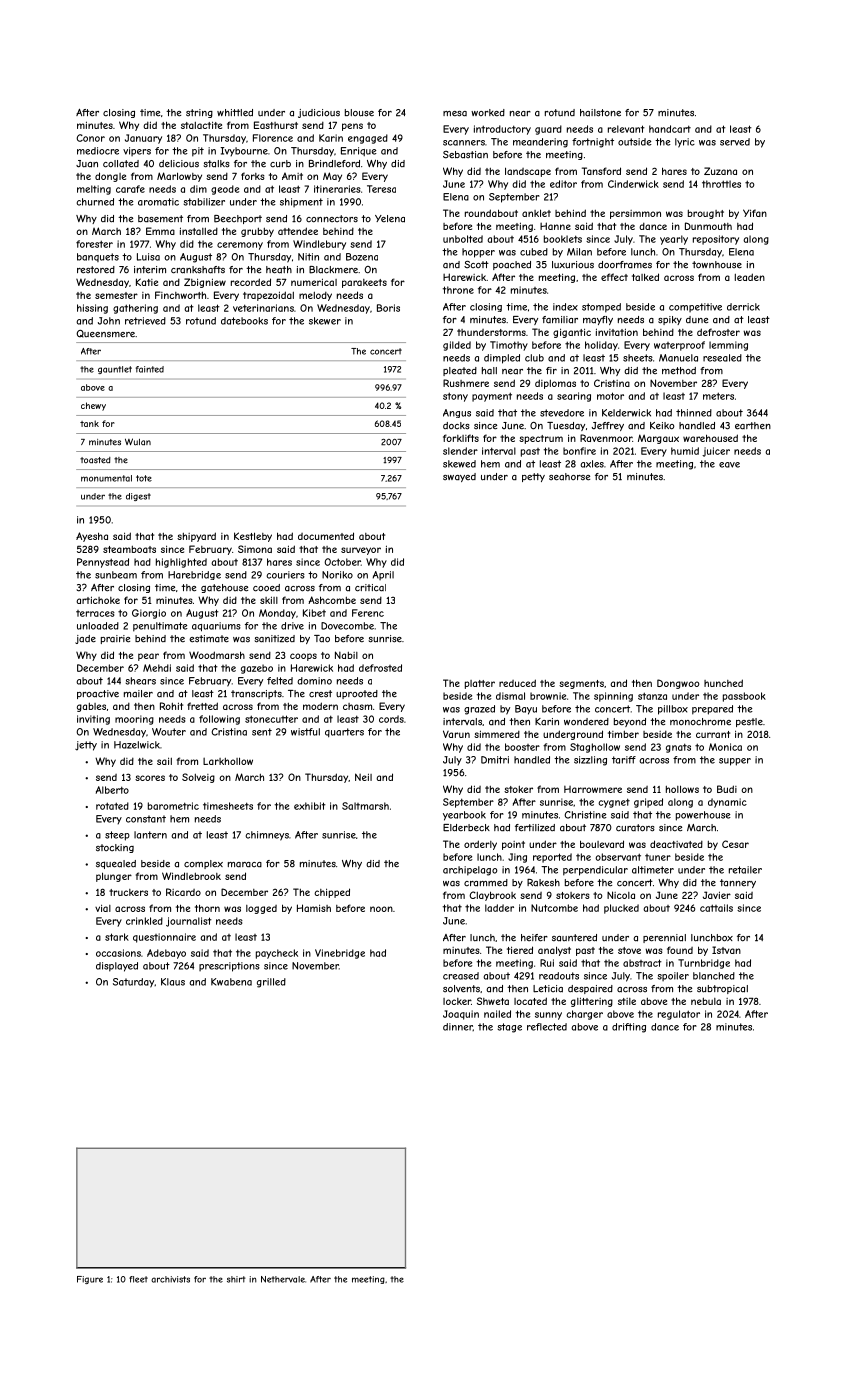 This screenshot has width=849, height=1400. Describe the element at coordinates (94, 244) in the screenshot. I see `forester` at that location.
